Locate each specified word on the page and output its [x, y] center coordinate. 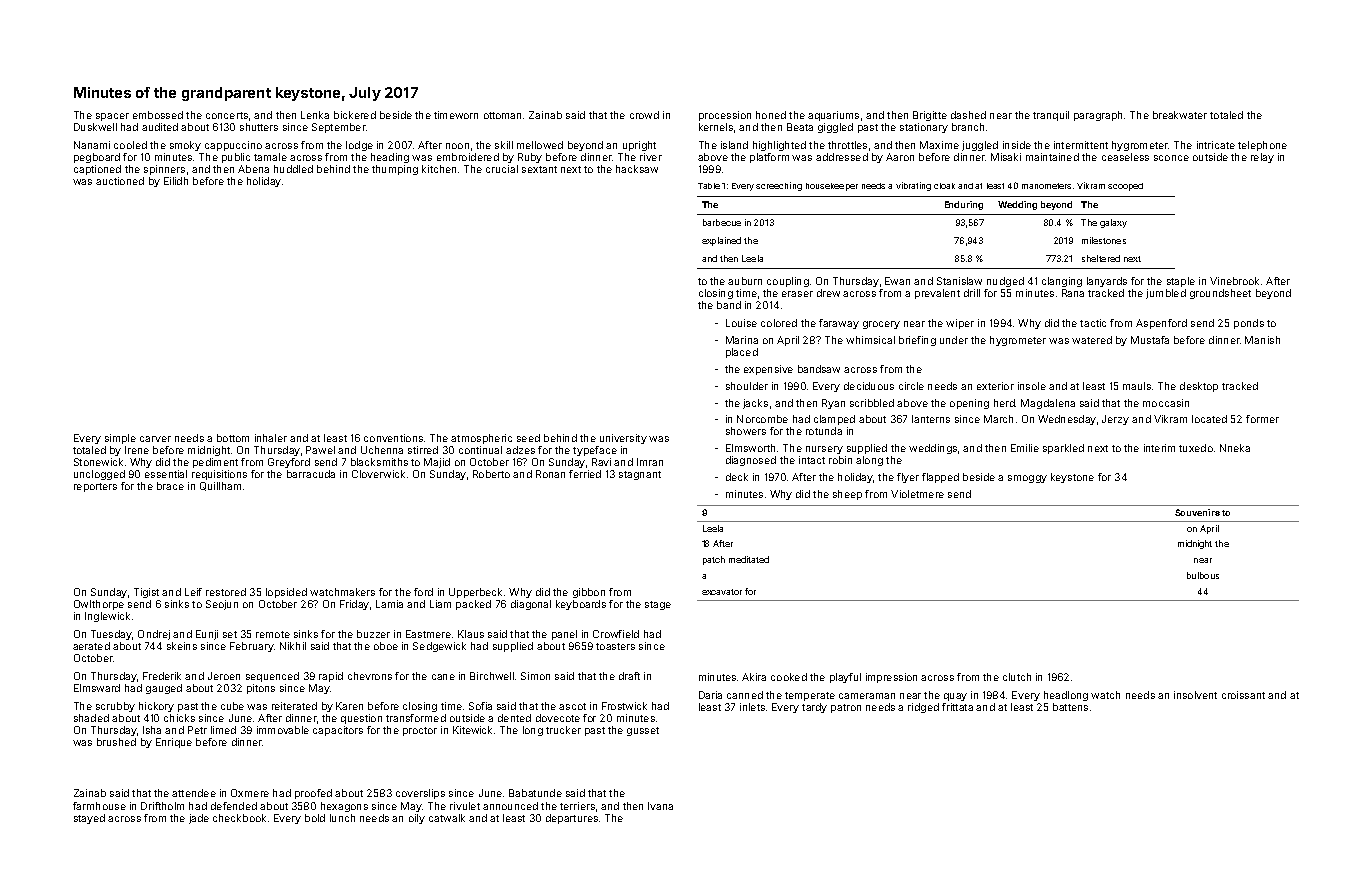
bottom [233, 438]
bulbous [1203, 575]
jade [199, 819]
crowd [644, 115]
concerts [227, 115]
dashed [968, 115]
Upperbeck [475, 593]
